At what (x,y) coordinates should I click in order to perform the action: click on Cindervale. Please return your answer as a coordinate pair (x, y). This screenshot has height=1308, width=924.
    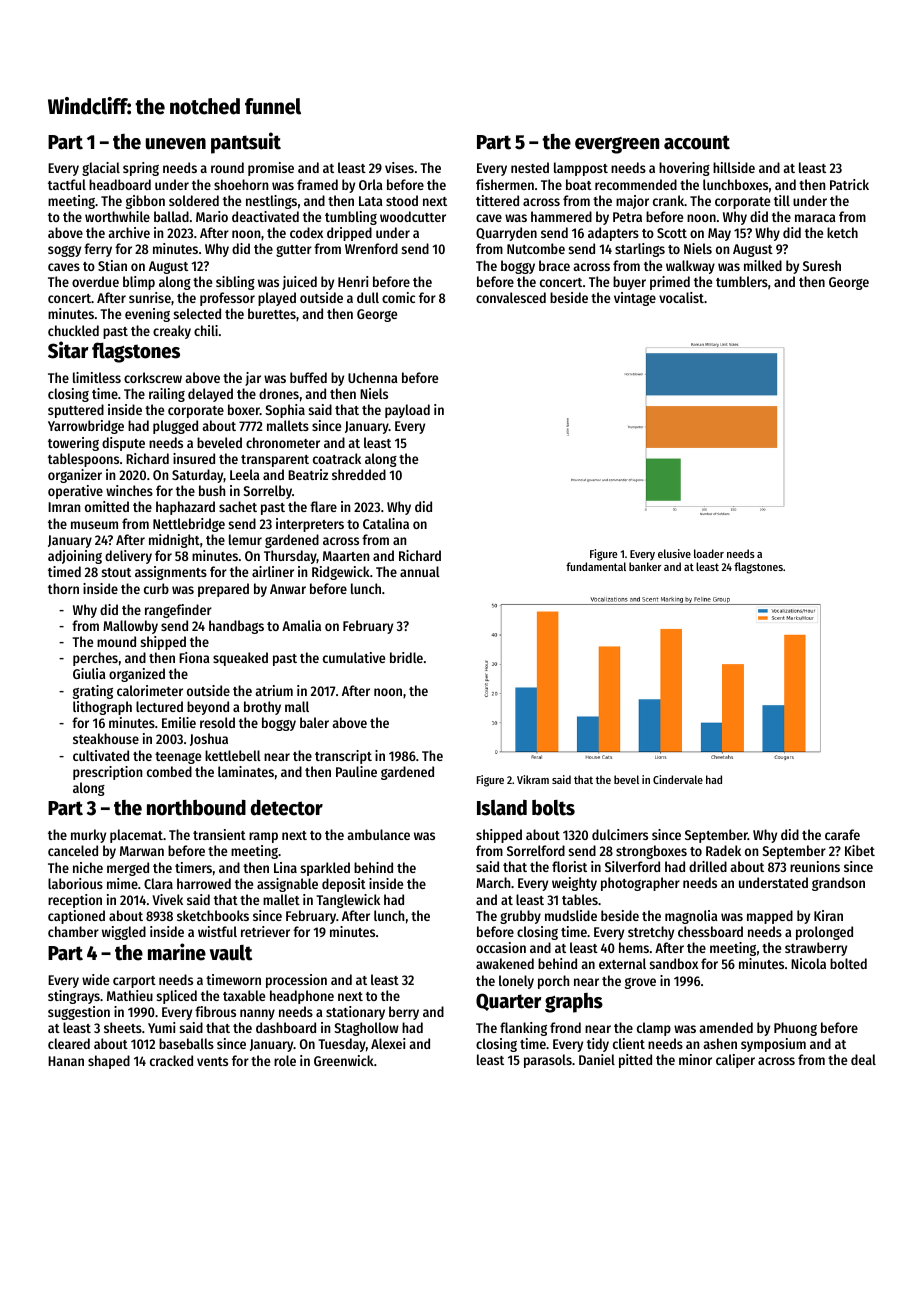
    Looking at the image, I should click on (678, 779).
